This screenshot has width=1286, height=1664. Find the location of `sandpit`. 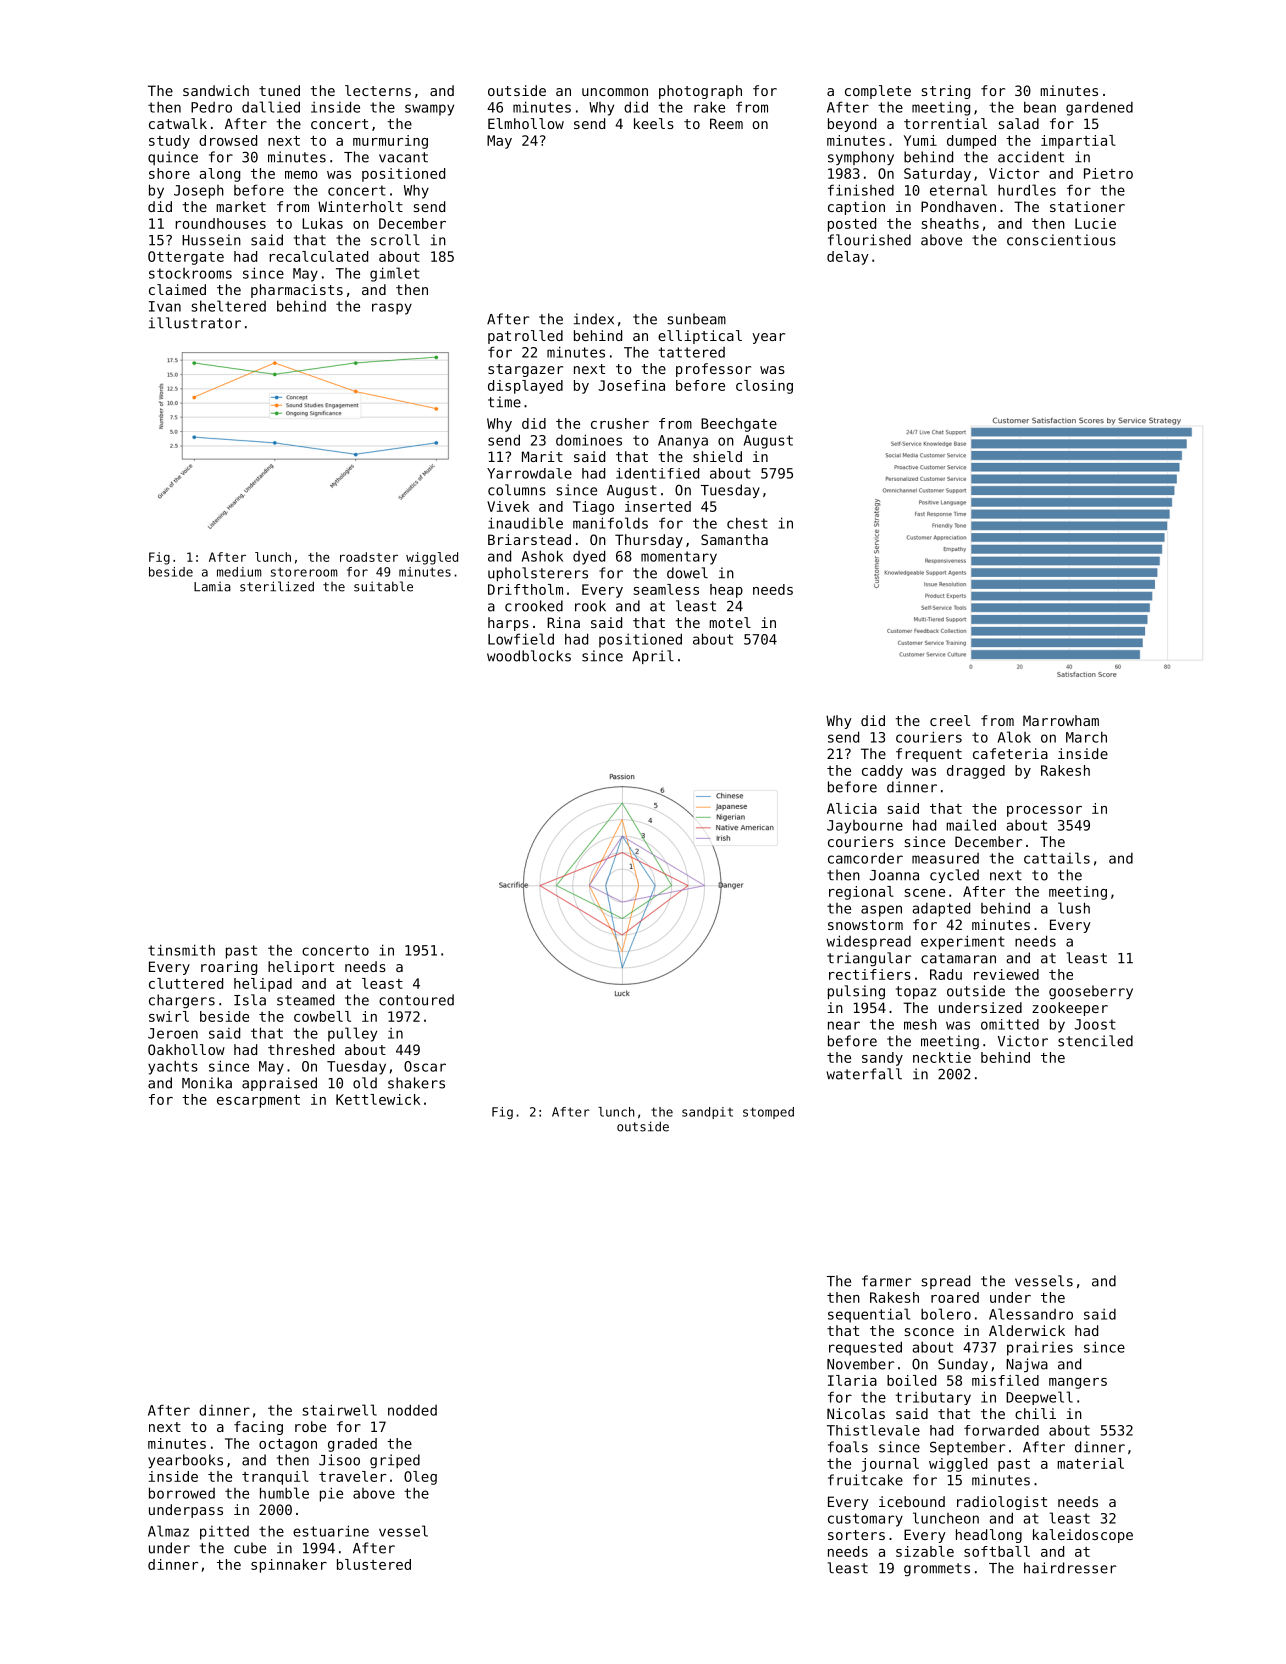

sandpit is located at coordinates (707, 1113).
